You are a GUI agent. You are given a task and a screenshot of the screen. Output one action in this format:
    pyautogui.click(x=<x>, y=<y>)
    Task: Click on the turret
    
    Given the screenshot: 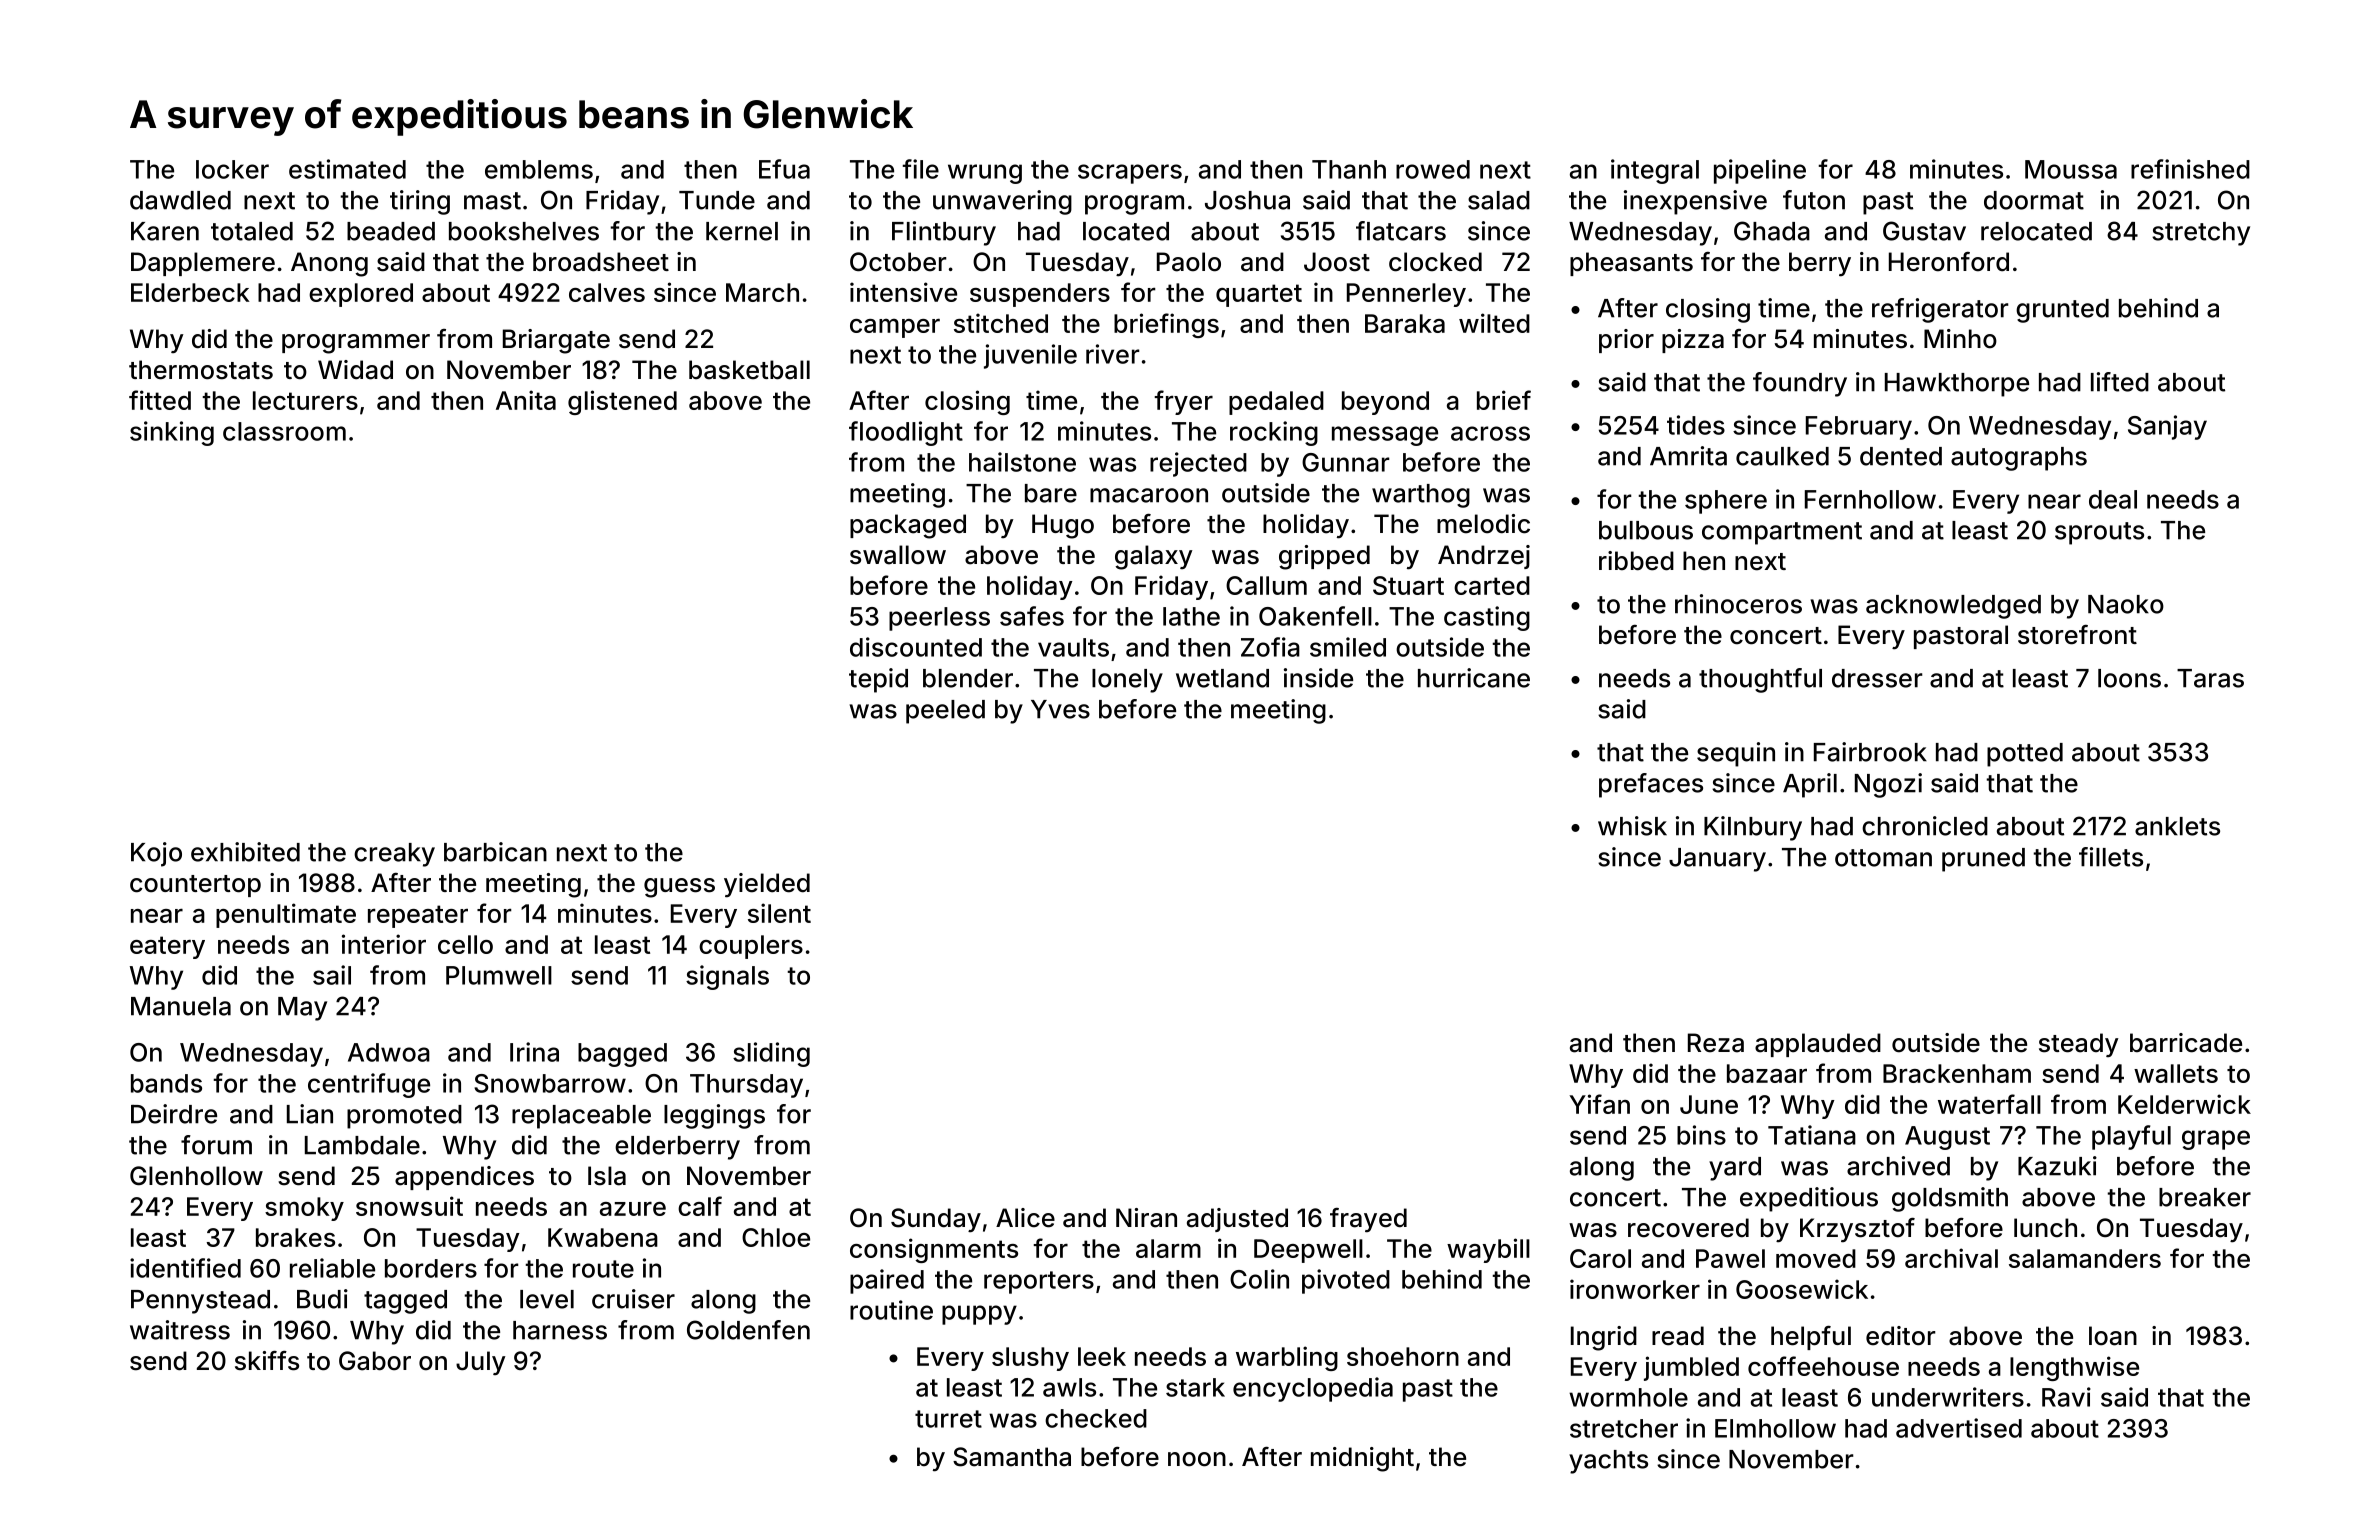 What is the action you would take?
    pyautogui.click(x=948, y=1419)
